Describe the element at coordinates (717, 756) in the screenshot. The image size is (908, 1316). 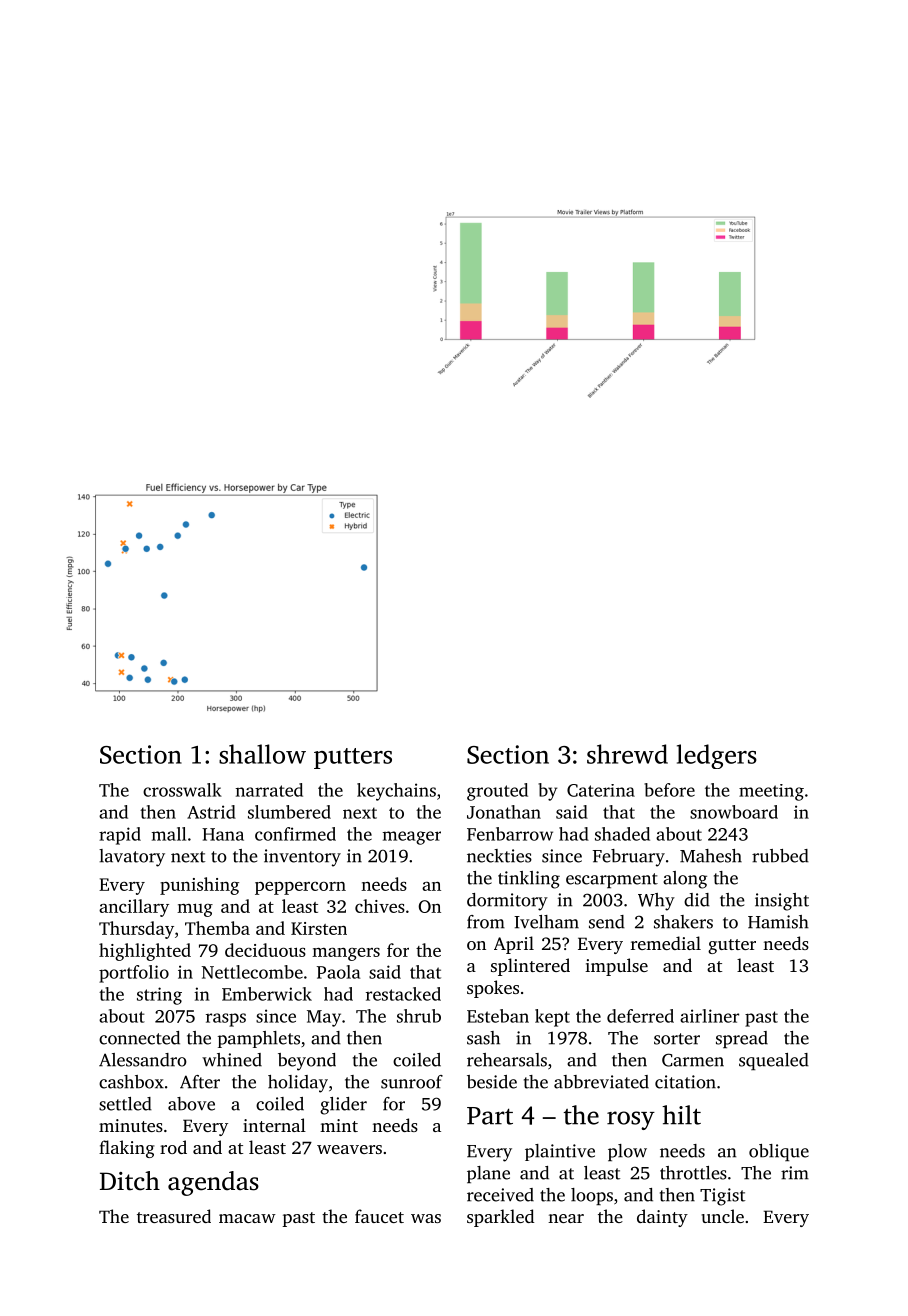
I see `ledgers` at that location.
